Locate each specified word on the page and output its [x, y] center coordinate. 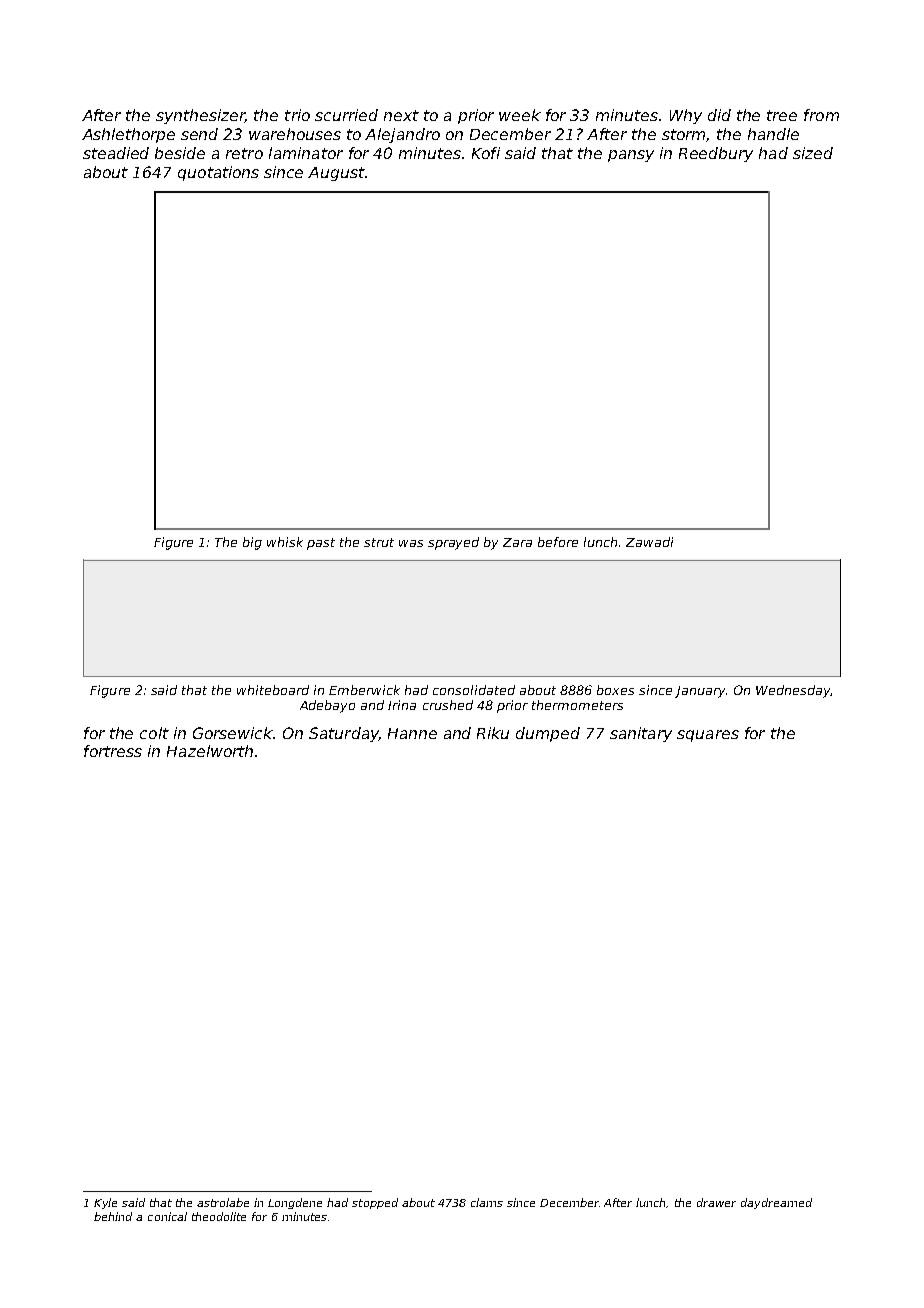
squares [708, 736]
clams [487, 1202]
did [719, 115]
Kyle [105, 1203]
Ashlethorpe [128, 135]
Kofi [486, 153]
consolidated [474, 690]
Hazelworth [210, 751]
